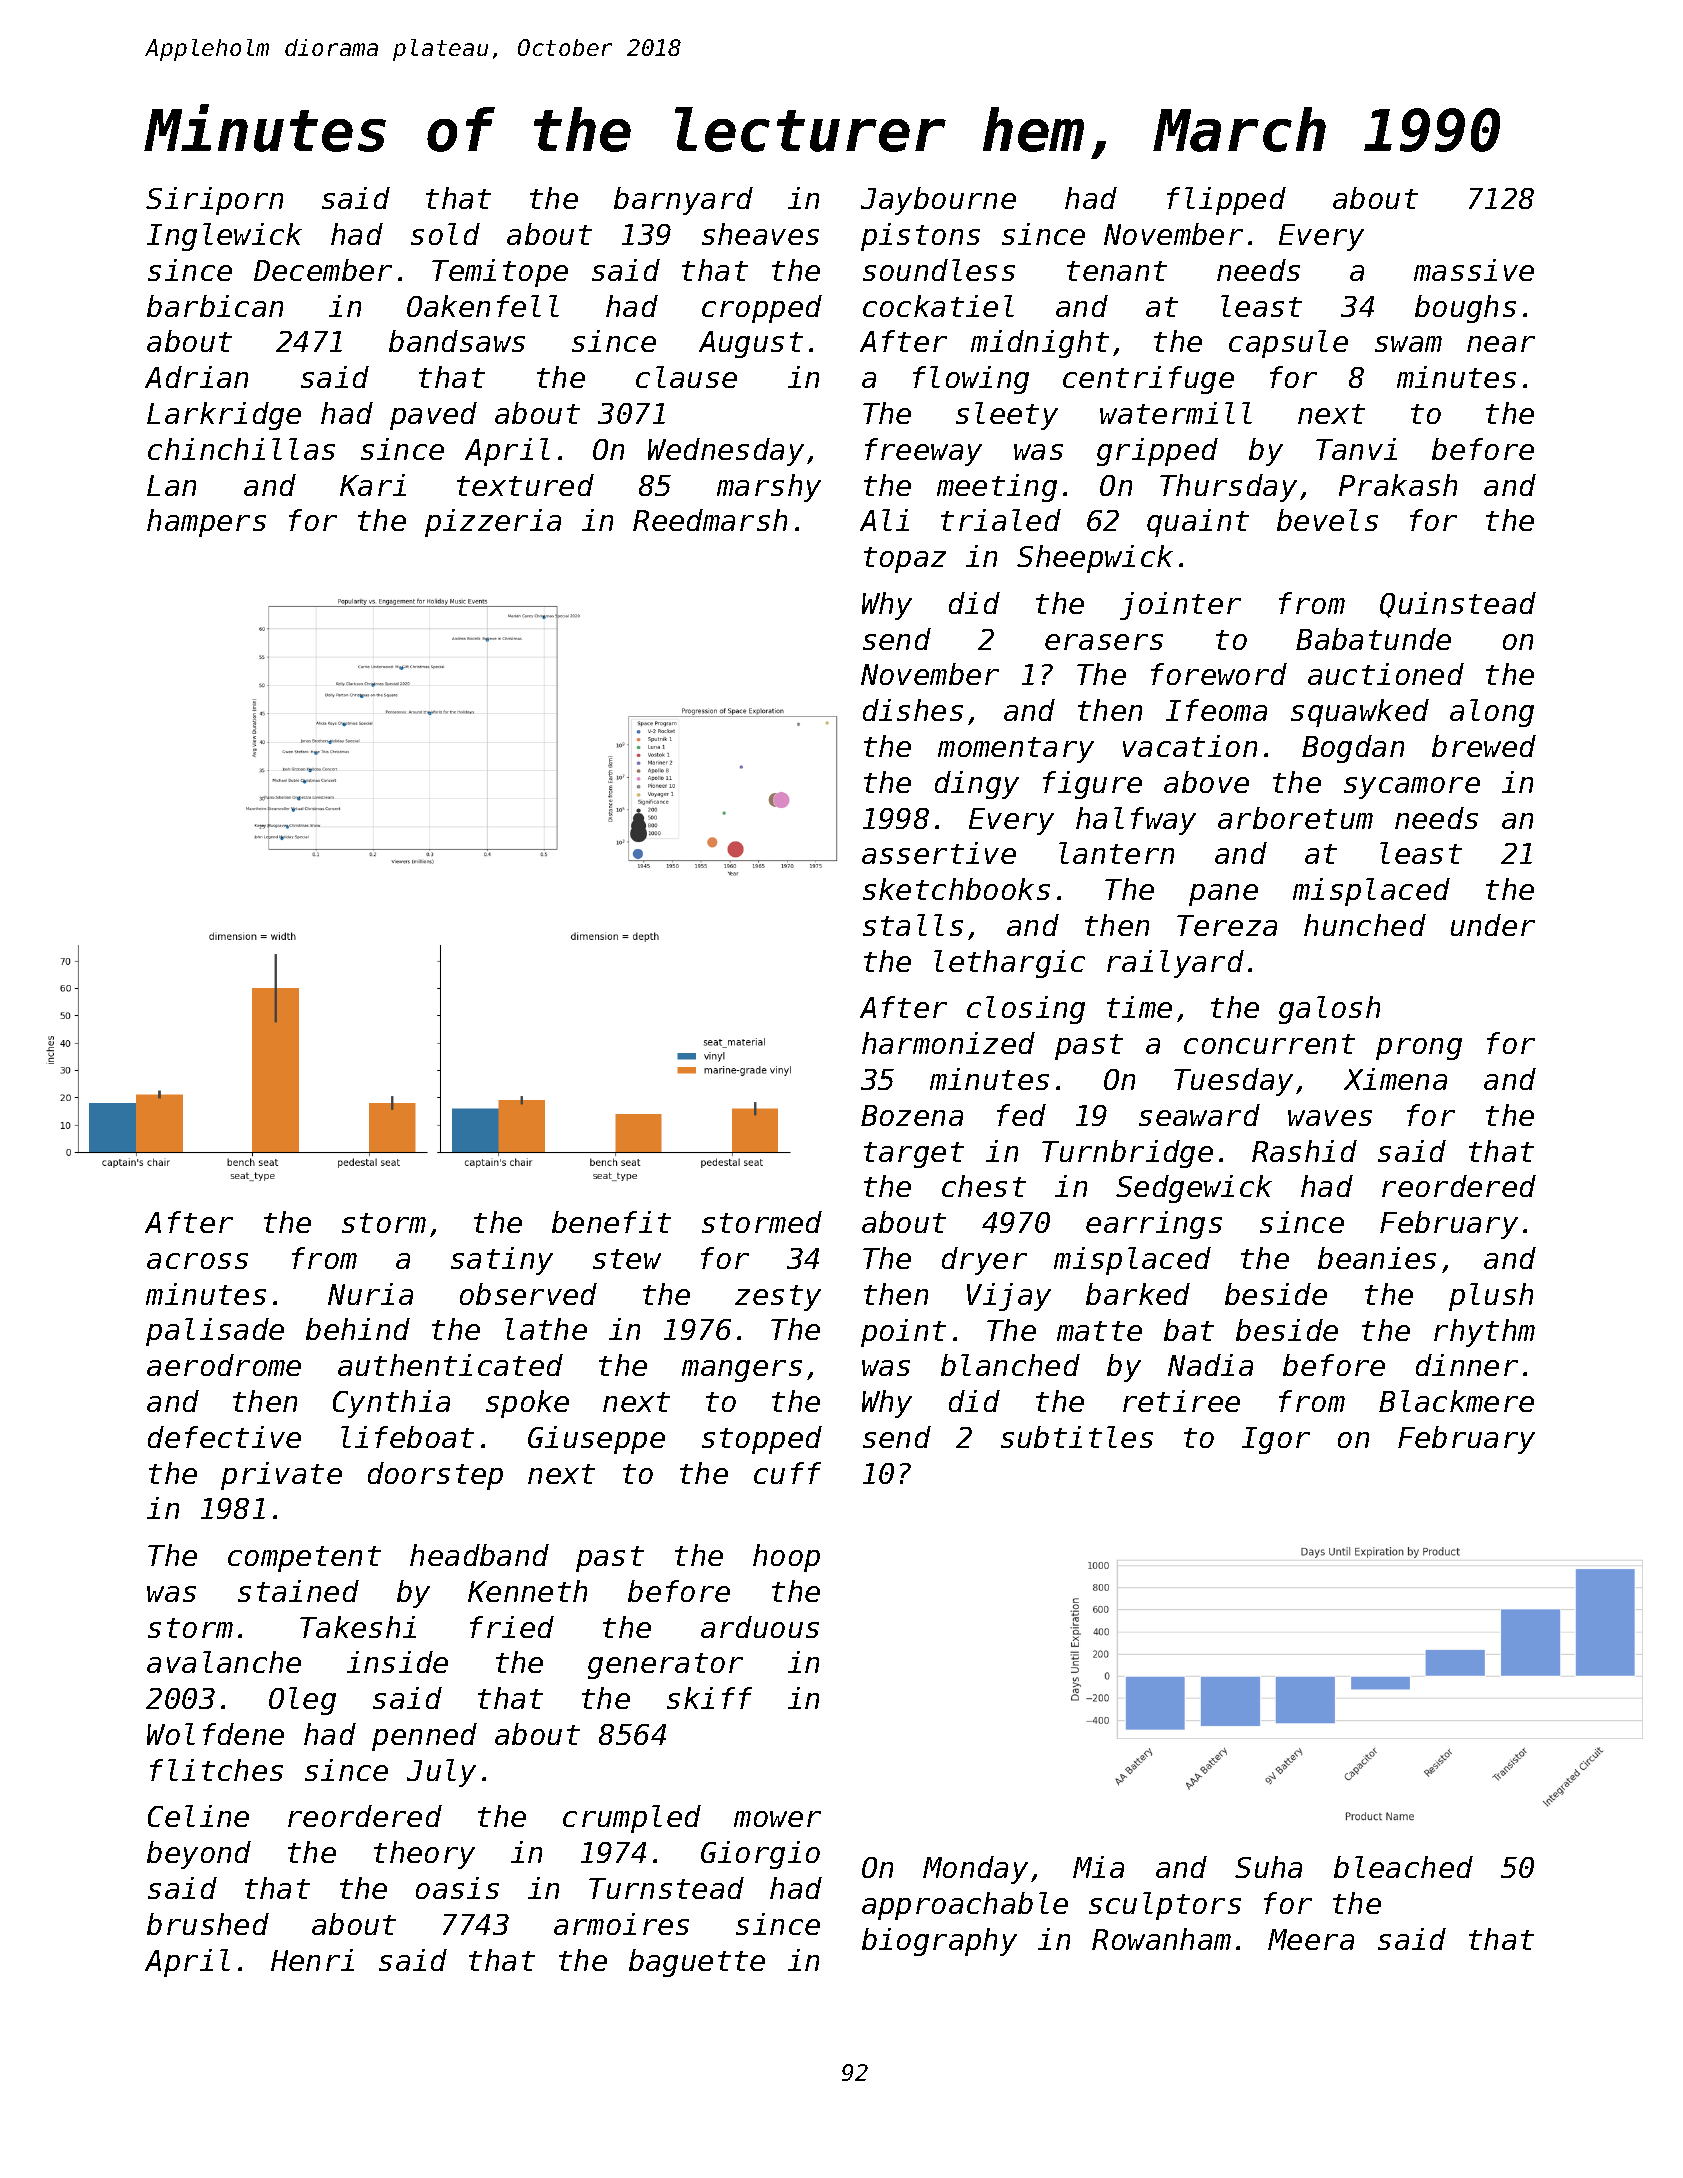 Image resolution: width=1683 pixels, height=2178 pixels. Describe the element at coordinates (1206, 782) in the page. I see `above` at that location.
